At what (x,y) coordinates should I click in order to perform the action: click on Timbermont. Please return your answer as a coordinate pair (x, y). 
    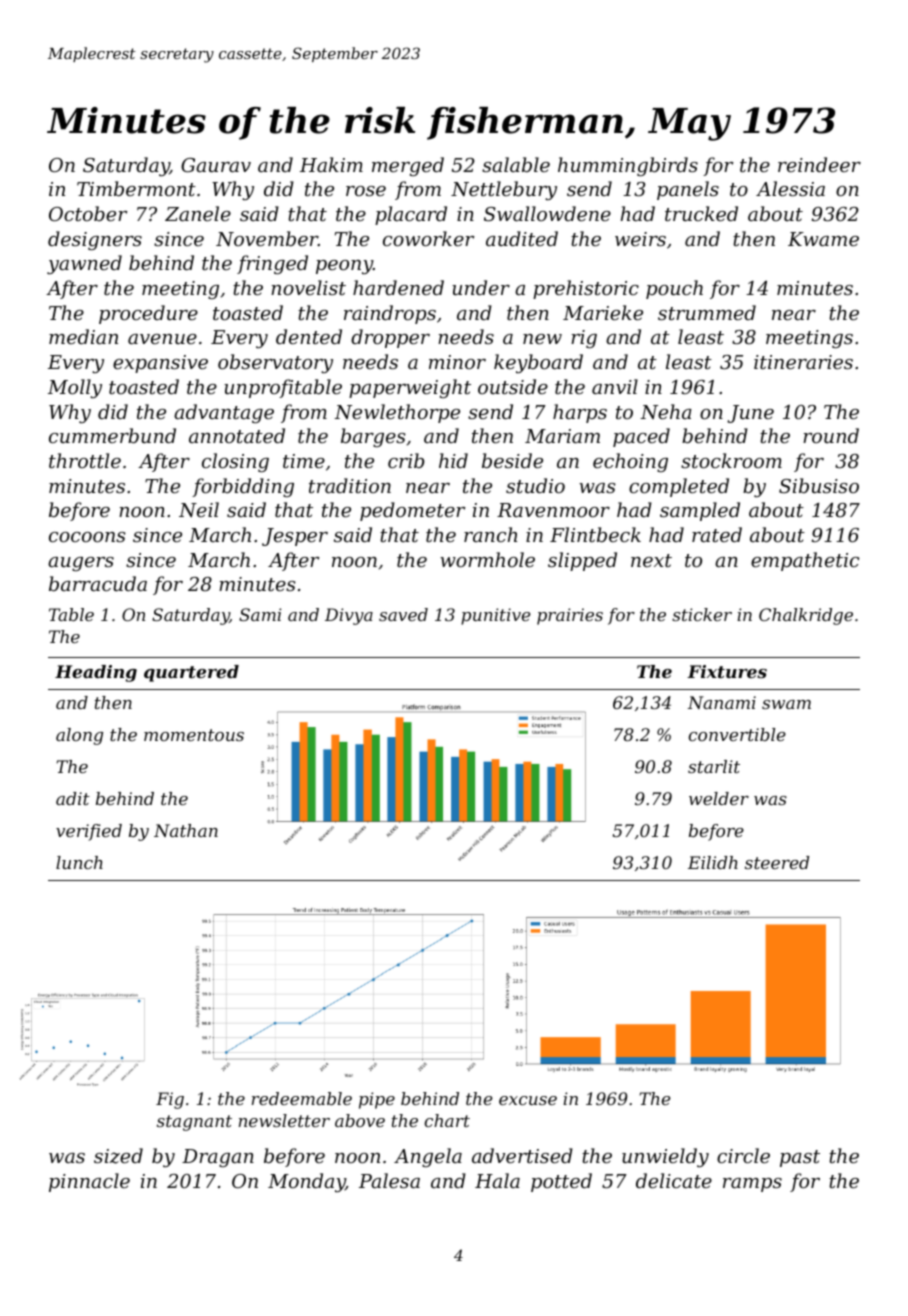
    Looking at the image, I should click on (136, 188).
